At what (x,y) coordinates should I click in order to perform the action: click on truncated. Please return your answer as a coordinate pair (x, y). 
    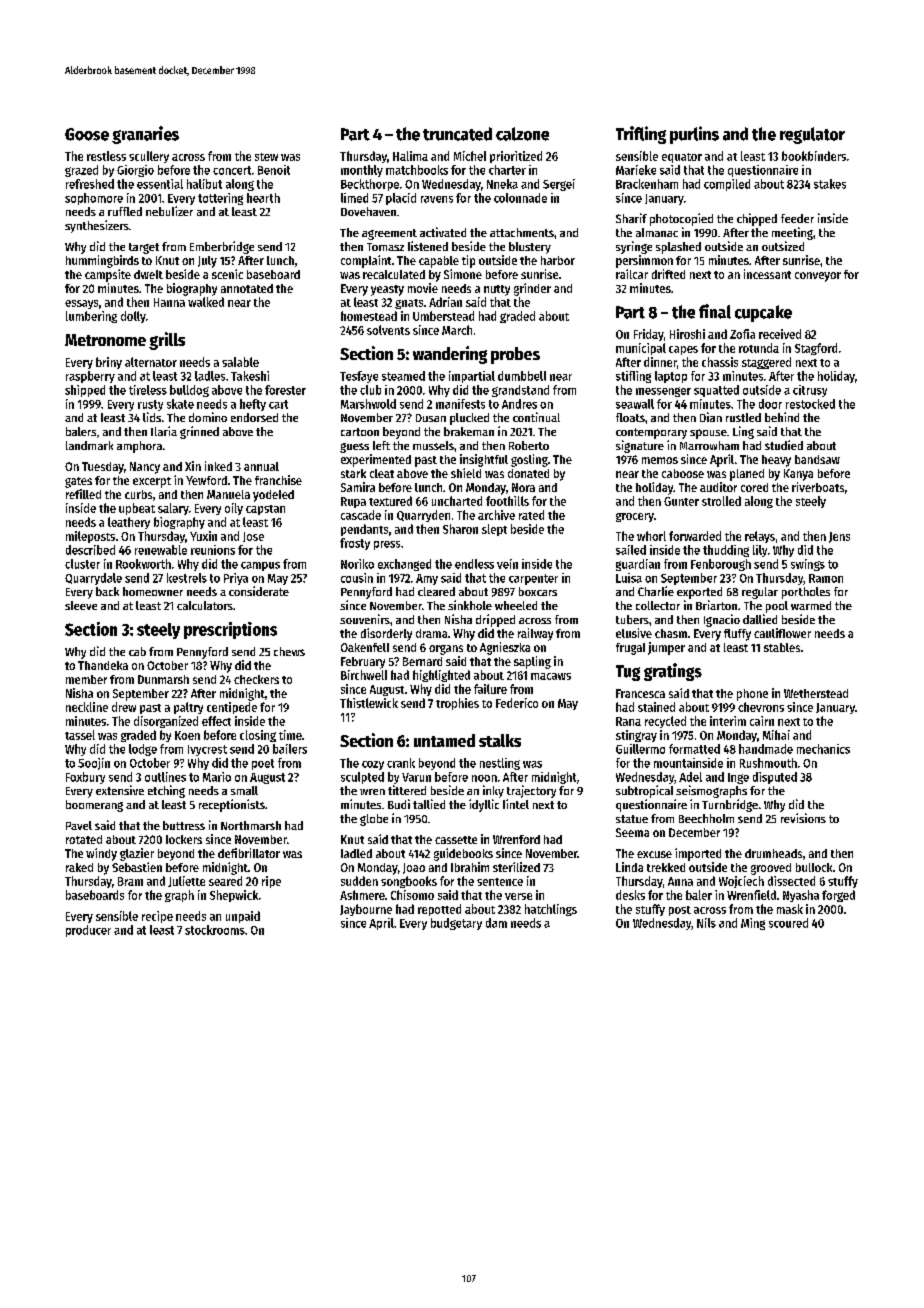
    Looking at the image, I should click on (457, 134).
